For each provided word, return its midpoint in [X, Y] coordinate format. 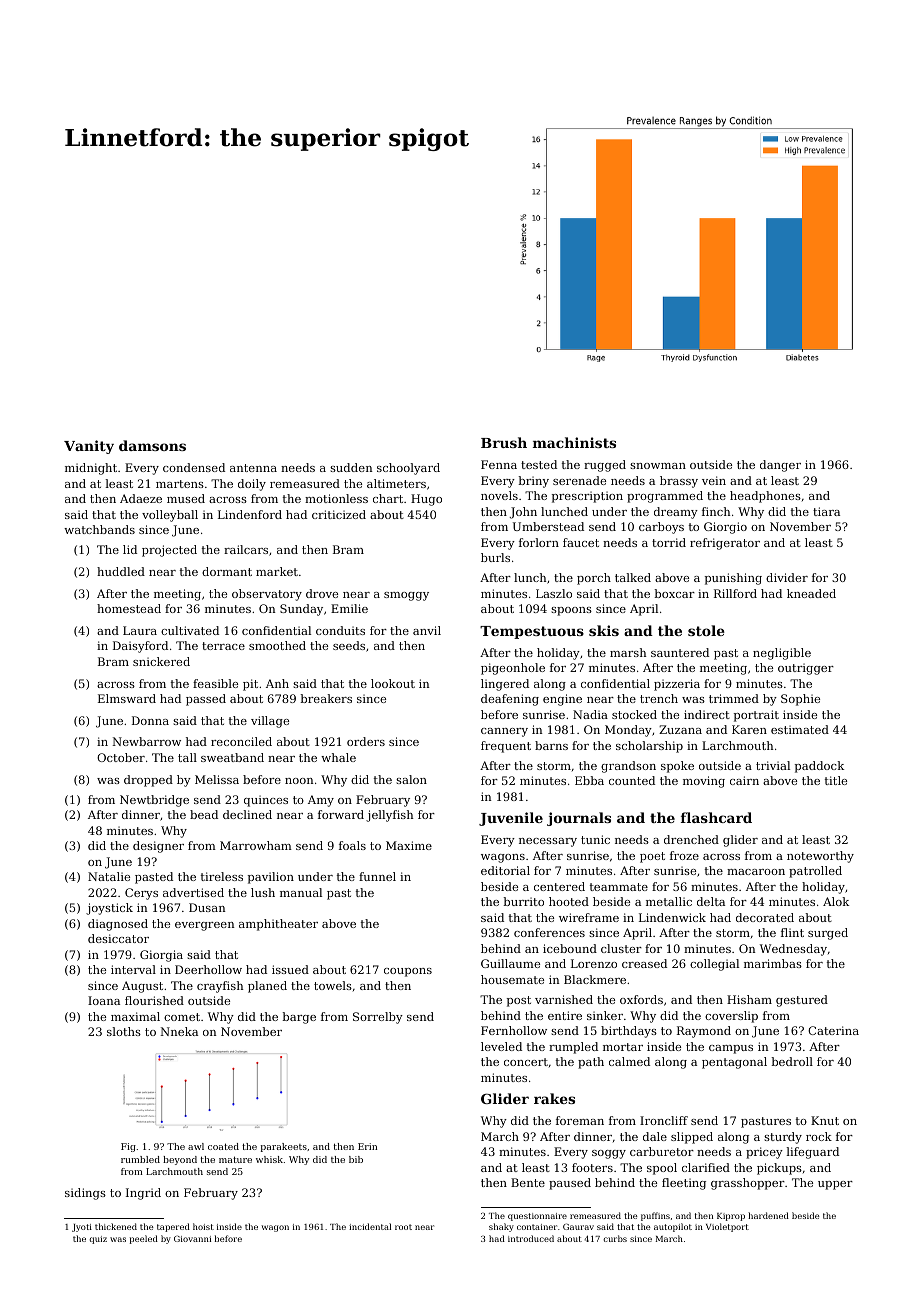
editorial [505, 870]
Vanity [89, 447]
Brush [504, 442]
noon [299, 781]
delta [711, 901]
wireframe [589, 917]
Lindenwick [672, 917]
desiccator [118, 938]
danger [780, 466]
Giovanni [192, 1238]
